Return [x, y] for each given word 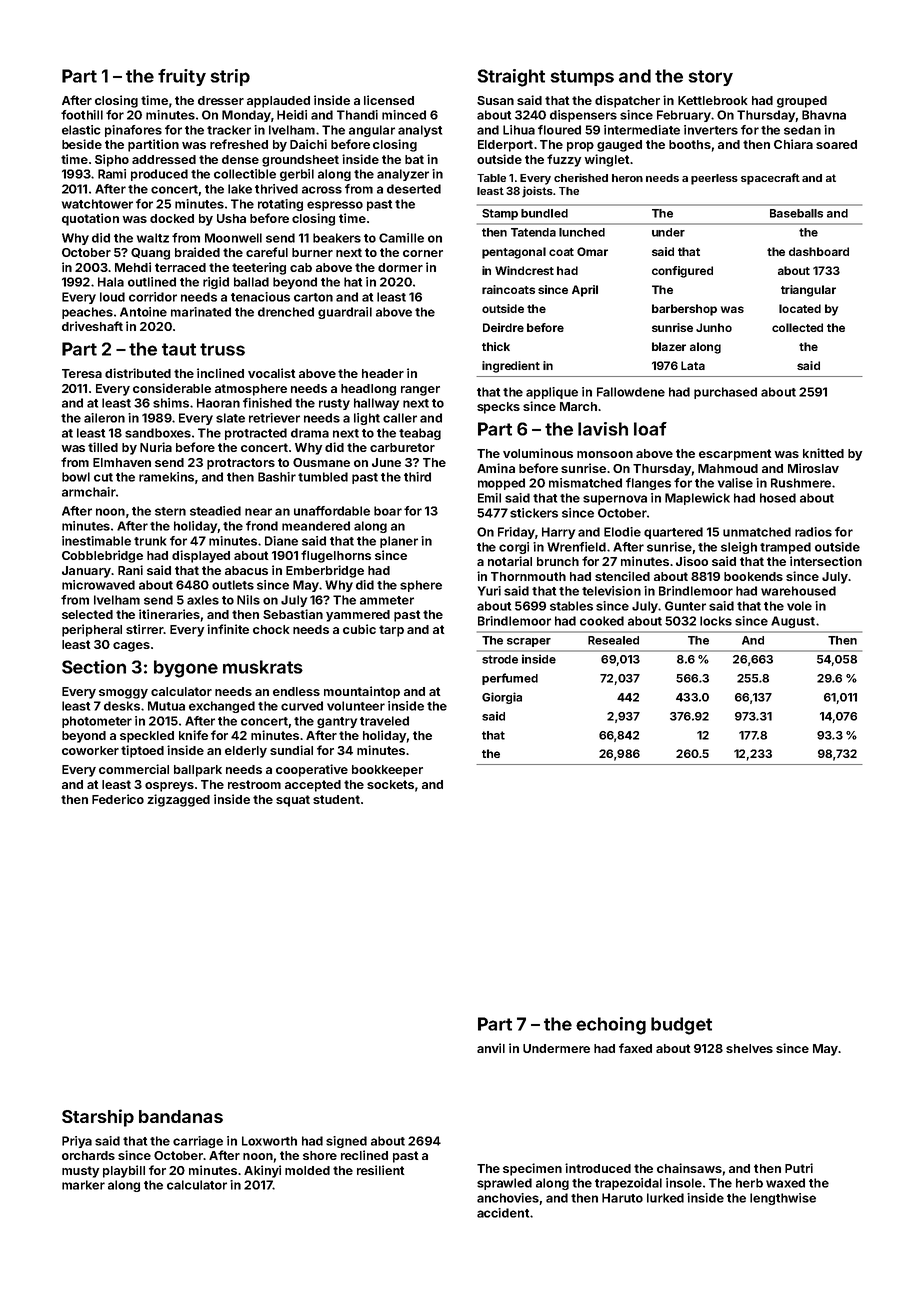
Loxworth [269, 1141]
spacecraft [770, 179]
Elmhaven [122, 462]
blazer [669, 346]
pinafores [133, 131]
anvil [491, 1048]
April [585, 291]
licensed [389, 100]
